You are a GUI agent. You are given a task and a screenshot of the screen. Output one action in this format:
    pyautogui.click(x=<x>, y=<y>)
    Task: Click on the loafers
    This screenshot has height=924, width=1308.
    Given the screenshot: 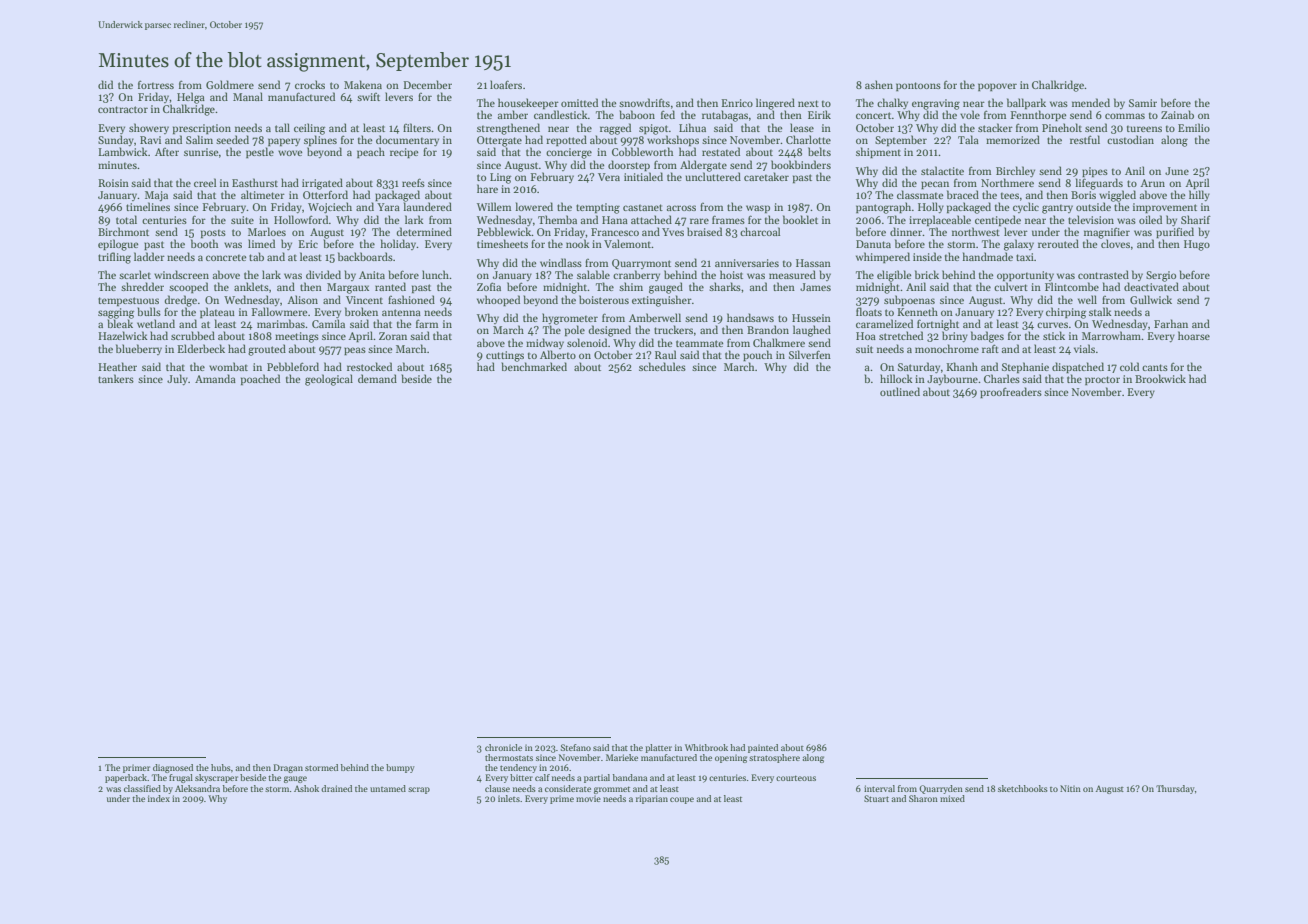 What is the action you would take?
    pyautogui.click(x=506, y=84)
